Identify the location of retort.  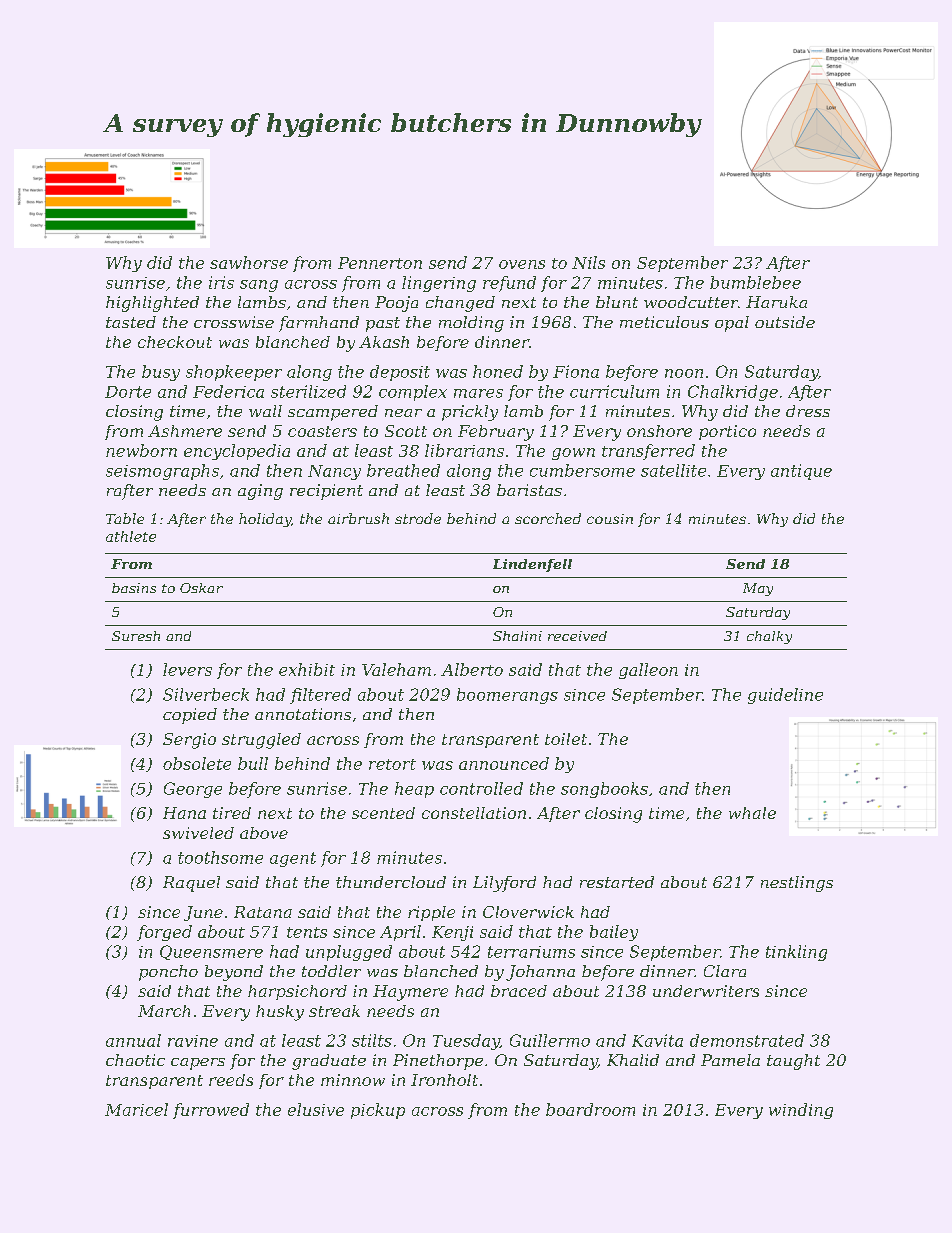
(392, 764).
